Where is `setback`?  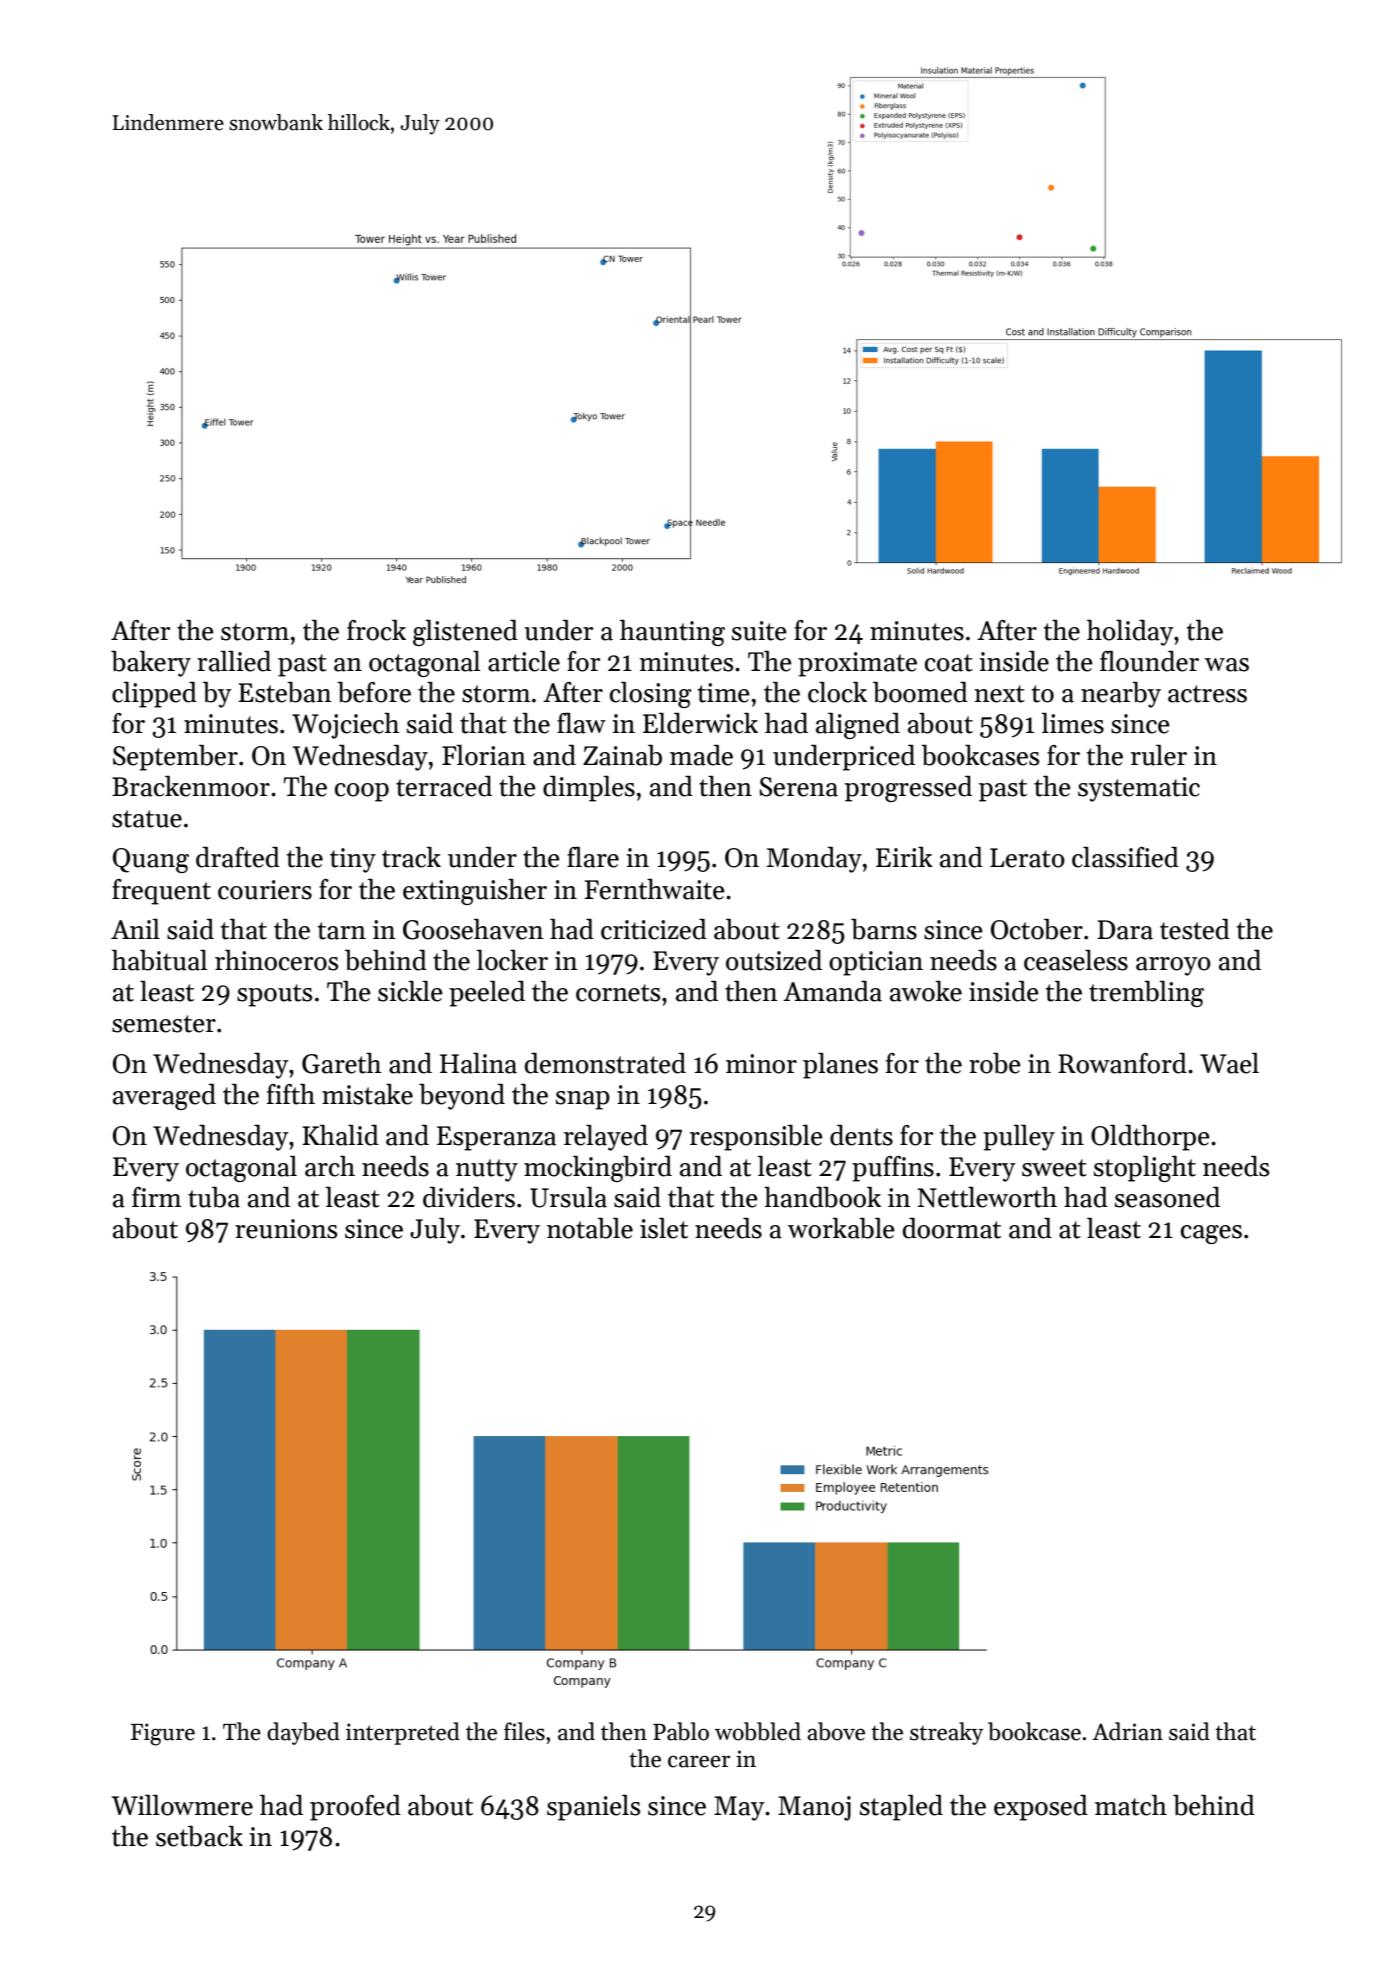 setback is located at coordinates (199, 1836).
